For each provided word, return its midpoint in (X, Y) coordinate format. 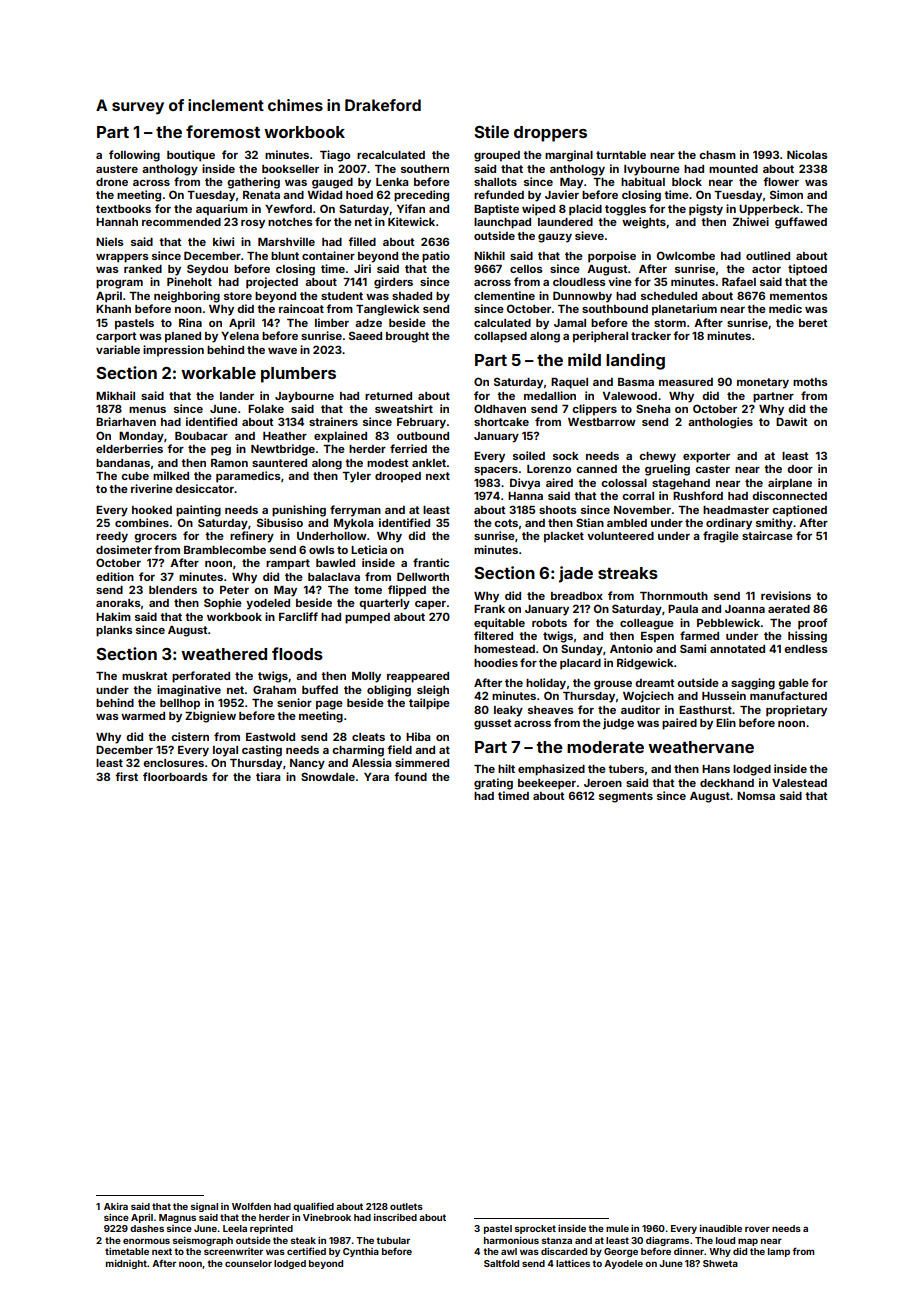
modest (388, 463)
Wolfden (251, 1206)
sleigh (433, 691)
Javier (562, 194)
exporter (706, 457)
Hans (716, 769)
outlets (406, 1206)
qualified (313, 1207)
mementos (798, 296)
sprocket (535, 1229)
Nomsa (756, 796)
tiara (268, 776)
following (134, 156)
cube (135, 476)
